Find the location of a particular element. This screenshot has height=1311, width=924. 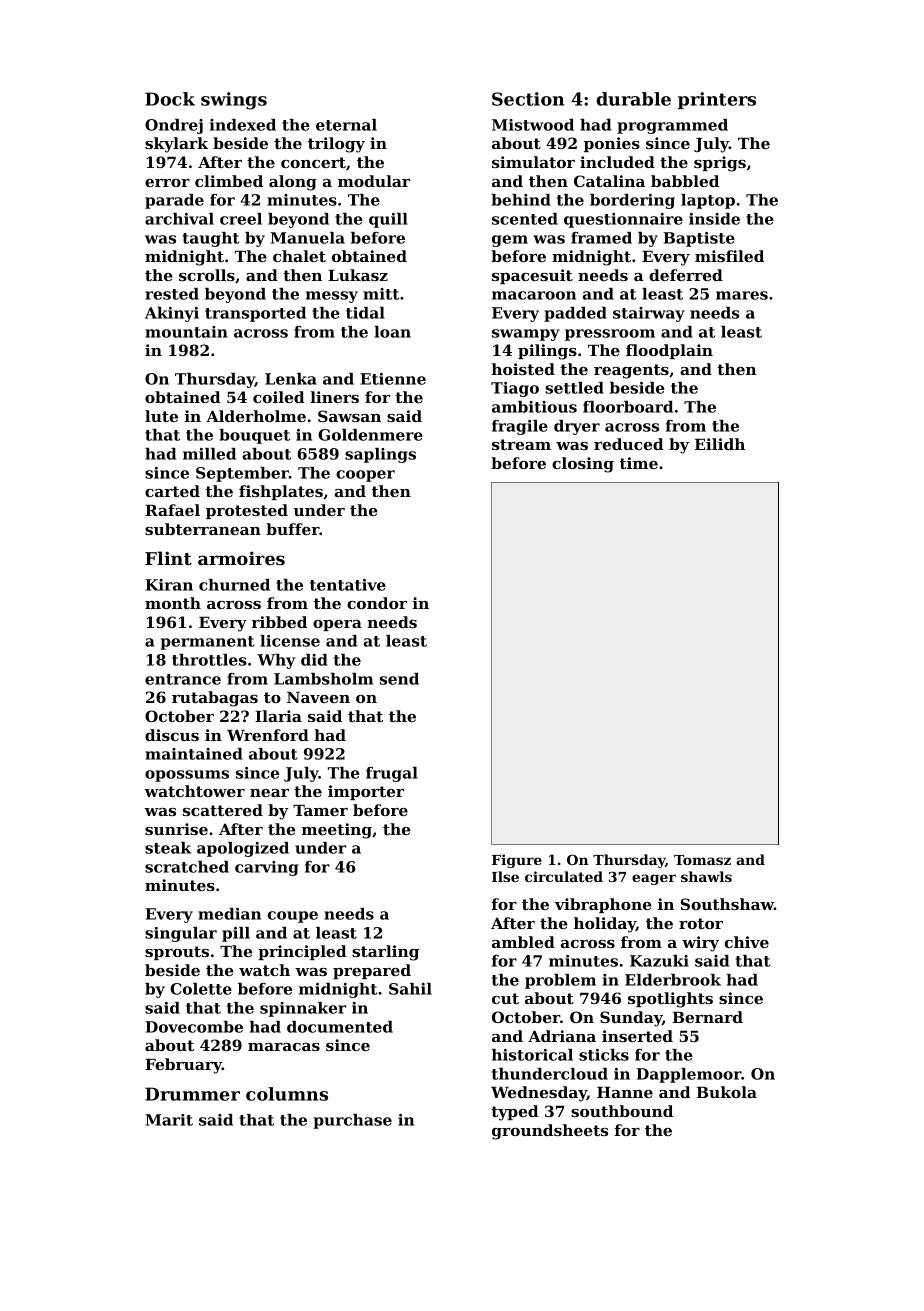

inside is located at coordinates (714, 219).
